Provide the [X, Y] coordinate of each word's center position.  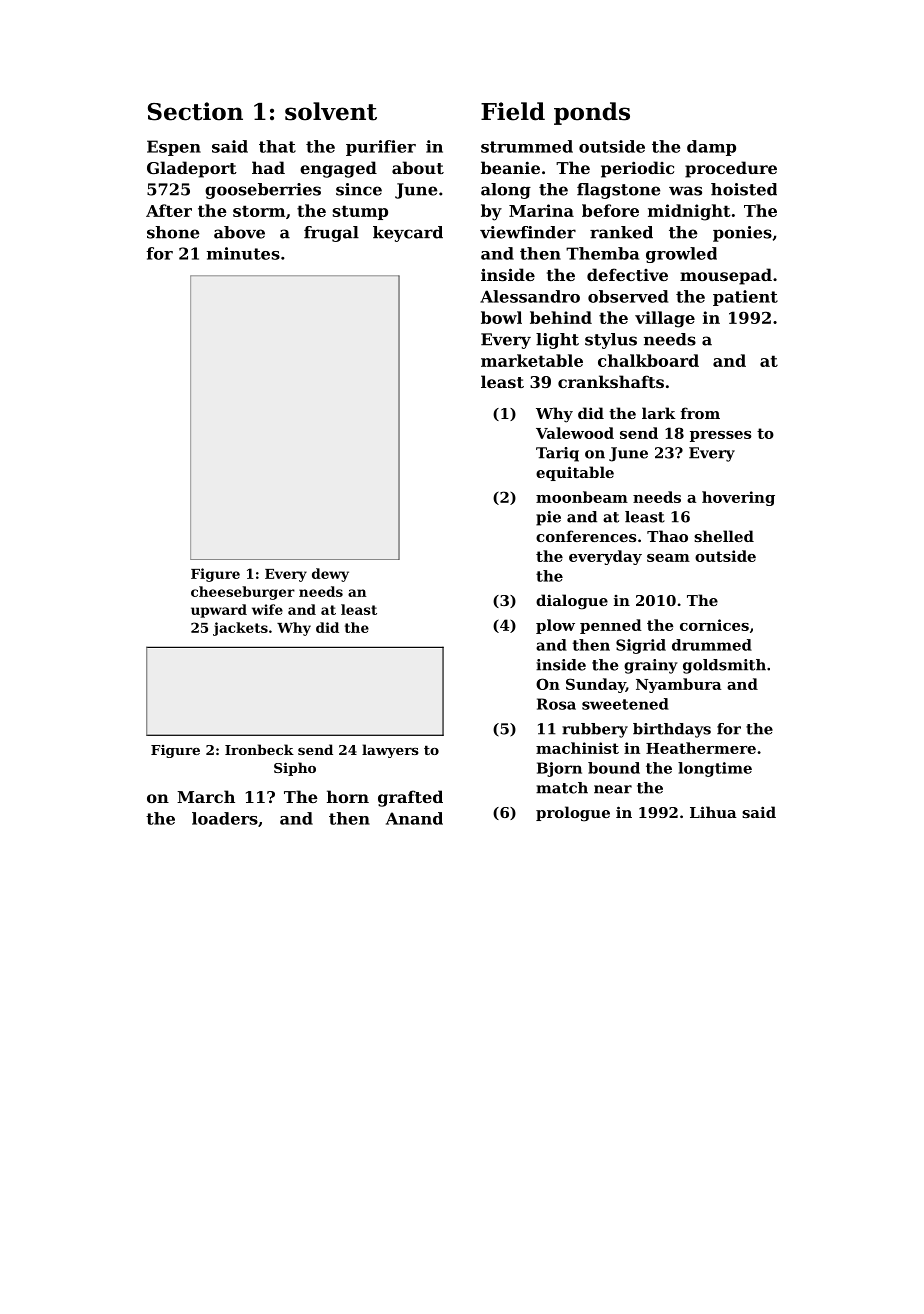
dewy [330, 575]
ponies [742, 234]
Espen [174, 148]
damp [711, 148]
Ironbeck [259, 749]
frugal [331, 234]
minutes [243, 253]
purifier [381, 148]
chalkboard [648, 360]
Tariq [557, 454]
